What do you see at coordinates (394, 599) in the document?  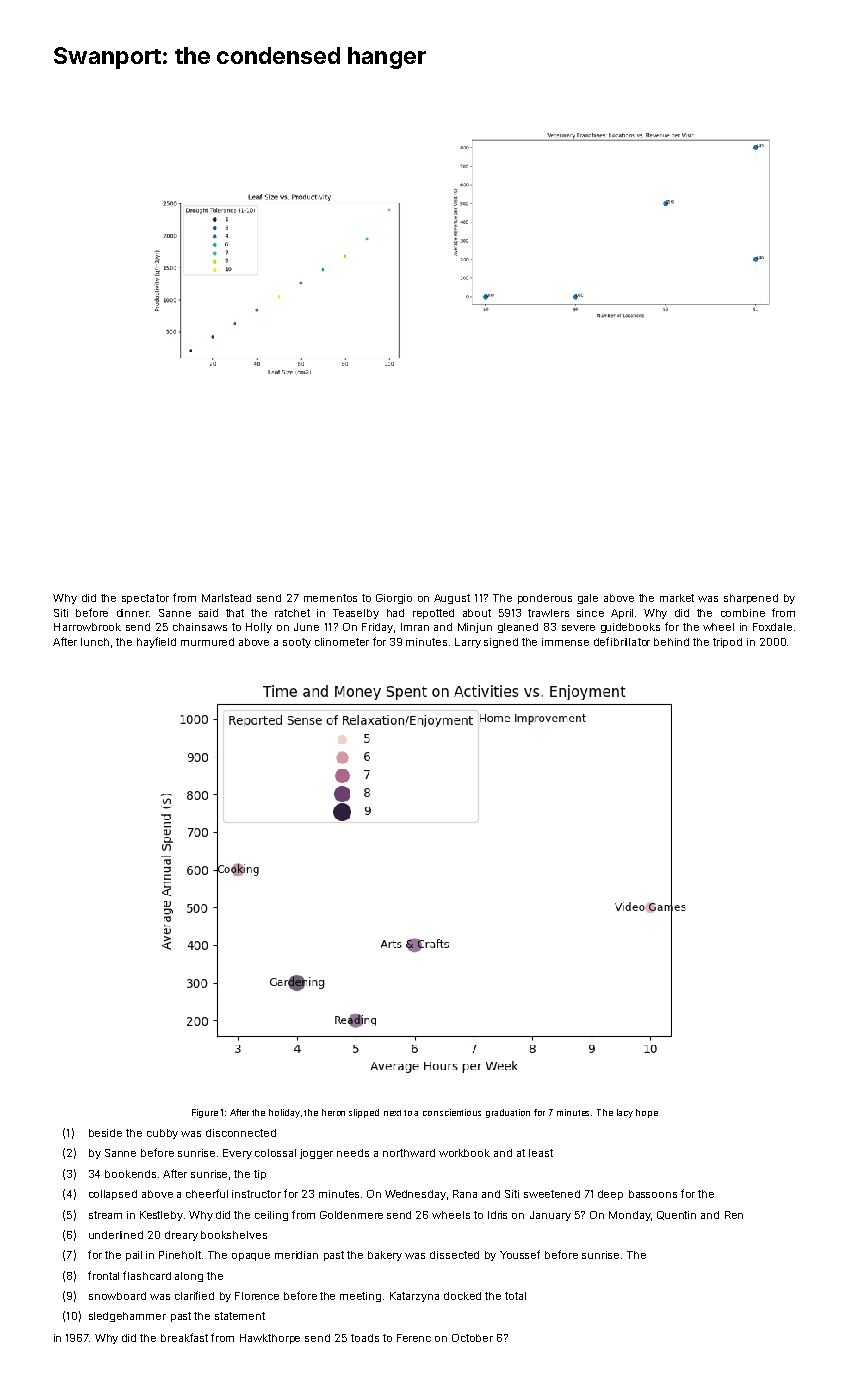 I see `Giorgio` at bounding box center [394, 599].
